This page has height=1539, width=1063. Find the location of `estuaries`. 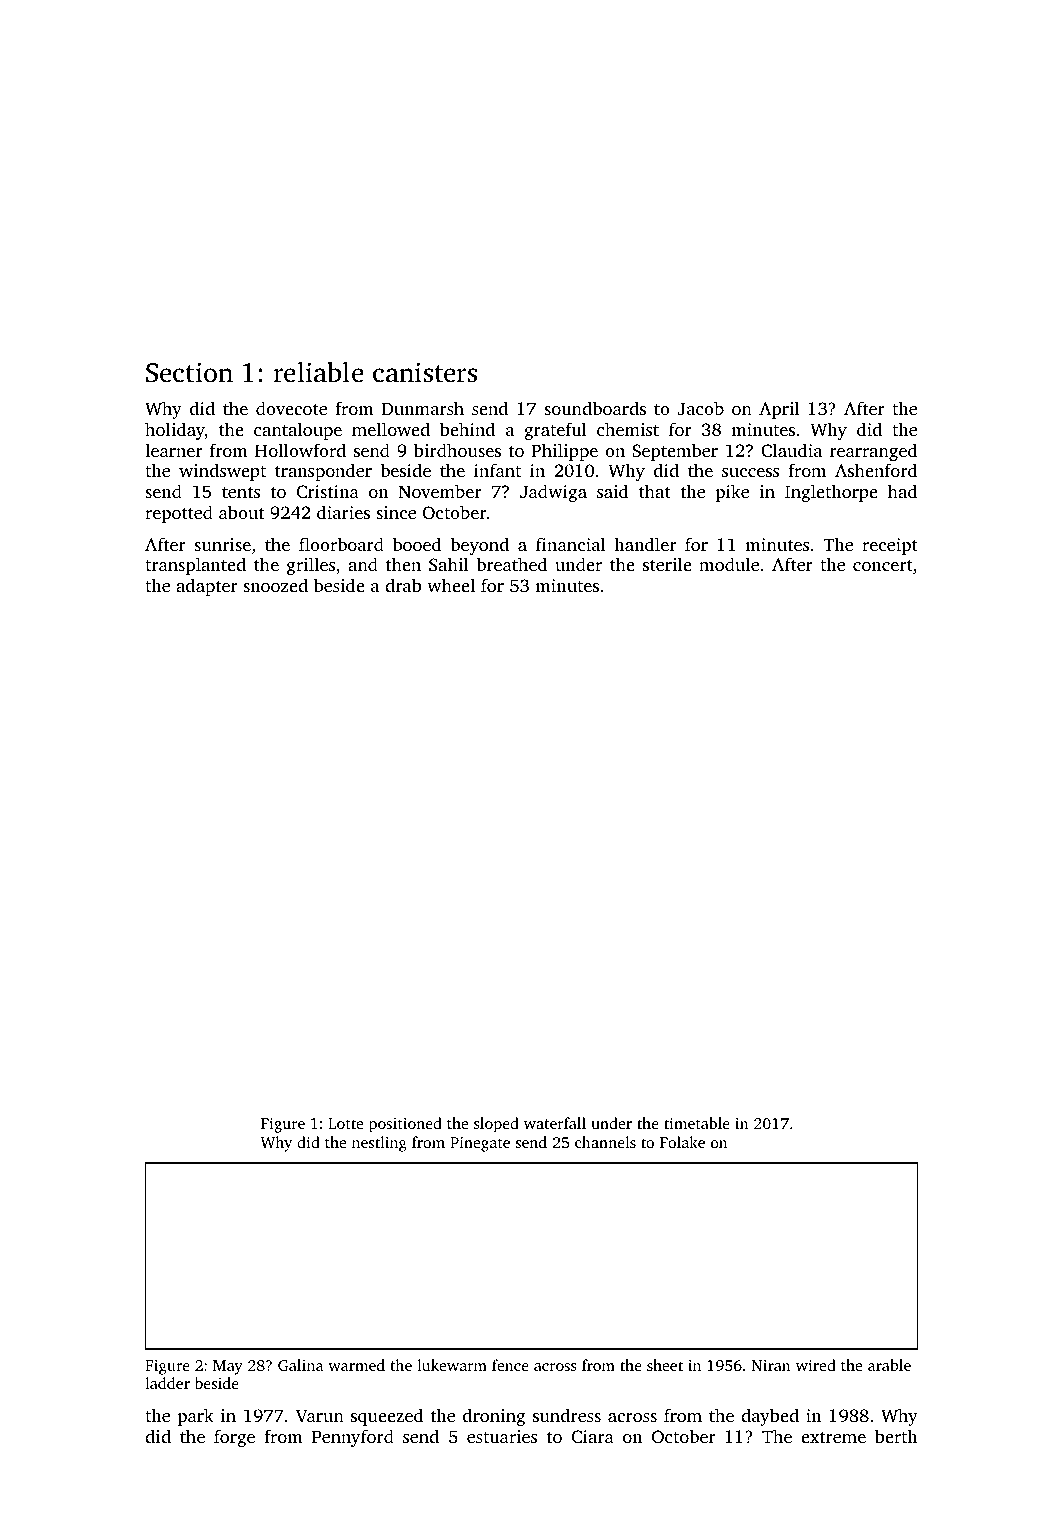

estuaries is located at coordinates (502, 1436).
